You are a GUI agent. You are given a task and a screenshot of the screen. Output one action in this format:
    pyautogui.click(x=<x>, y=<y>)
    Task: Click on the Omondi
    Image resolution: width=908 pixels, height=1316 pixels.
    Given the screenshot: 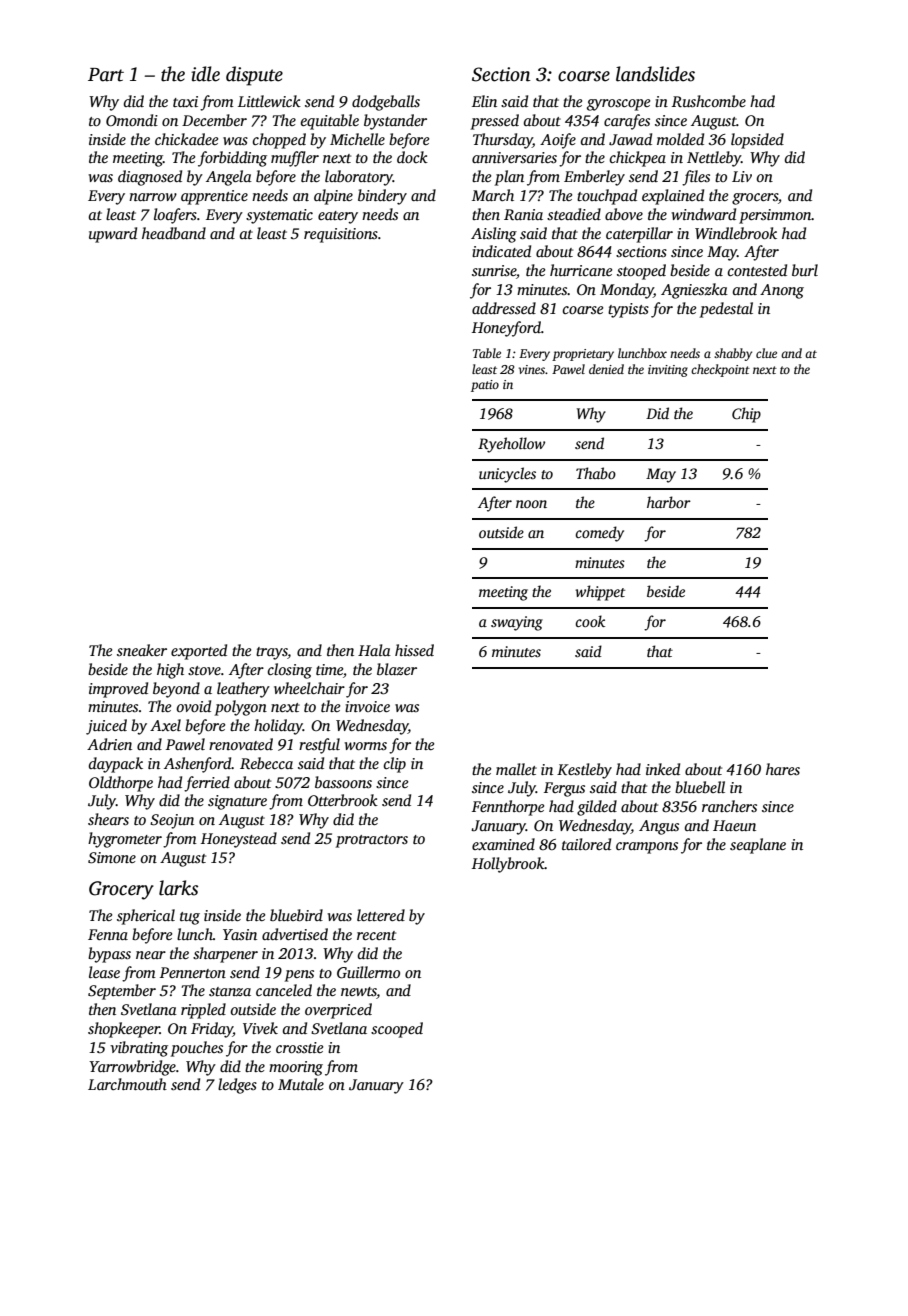 What is the action you would take?
    pyautogui.click(x=132, y=120)
